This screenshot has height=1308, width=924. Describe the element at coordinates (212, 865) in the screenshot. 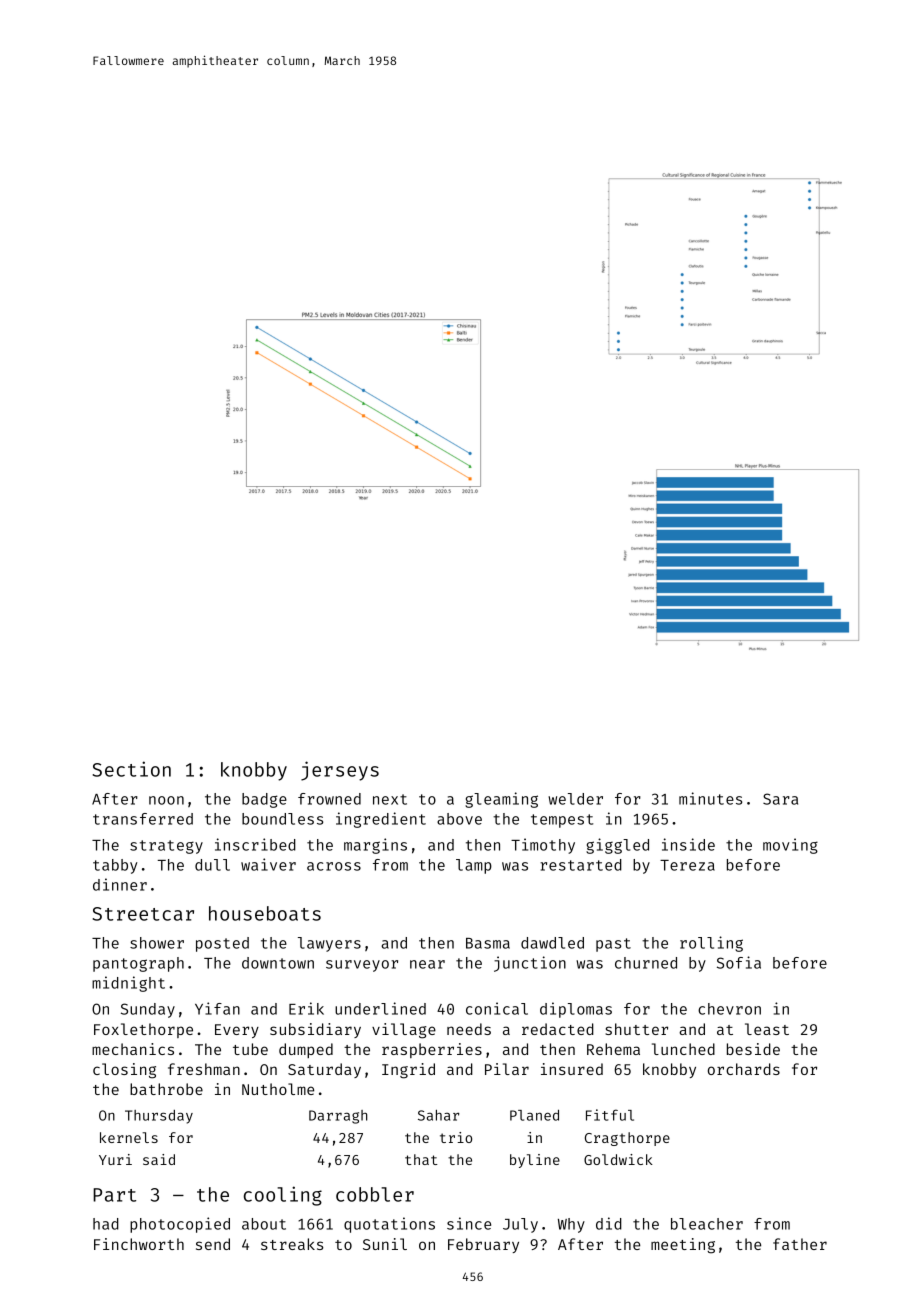

I see `dull` at that location.
